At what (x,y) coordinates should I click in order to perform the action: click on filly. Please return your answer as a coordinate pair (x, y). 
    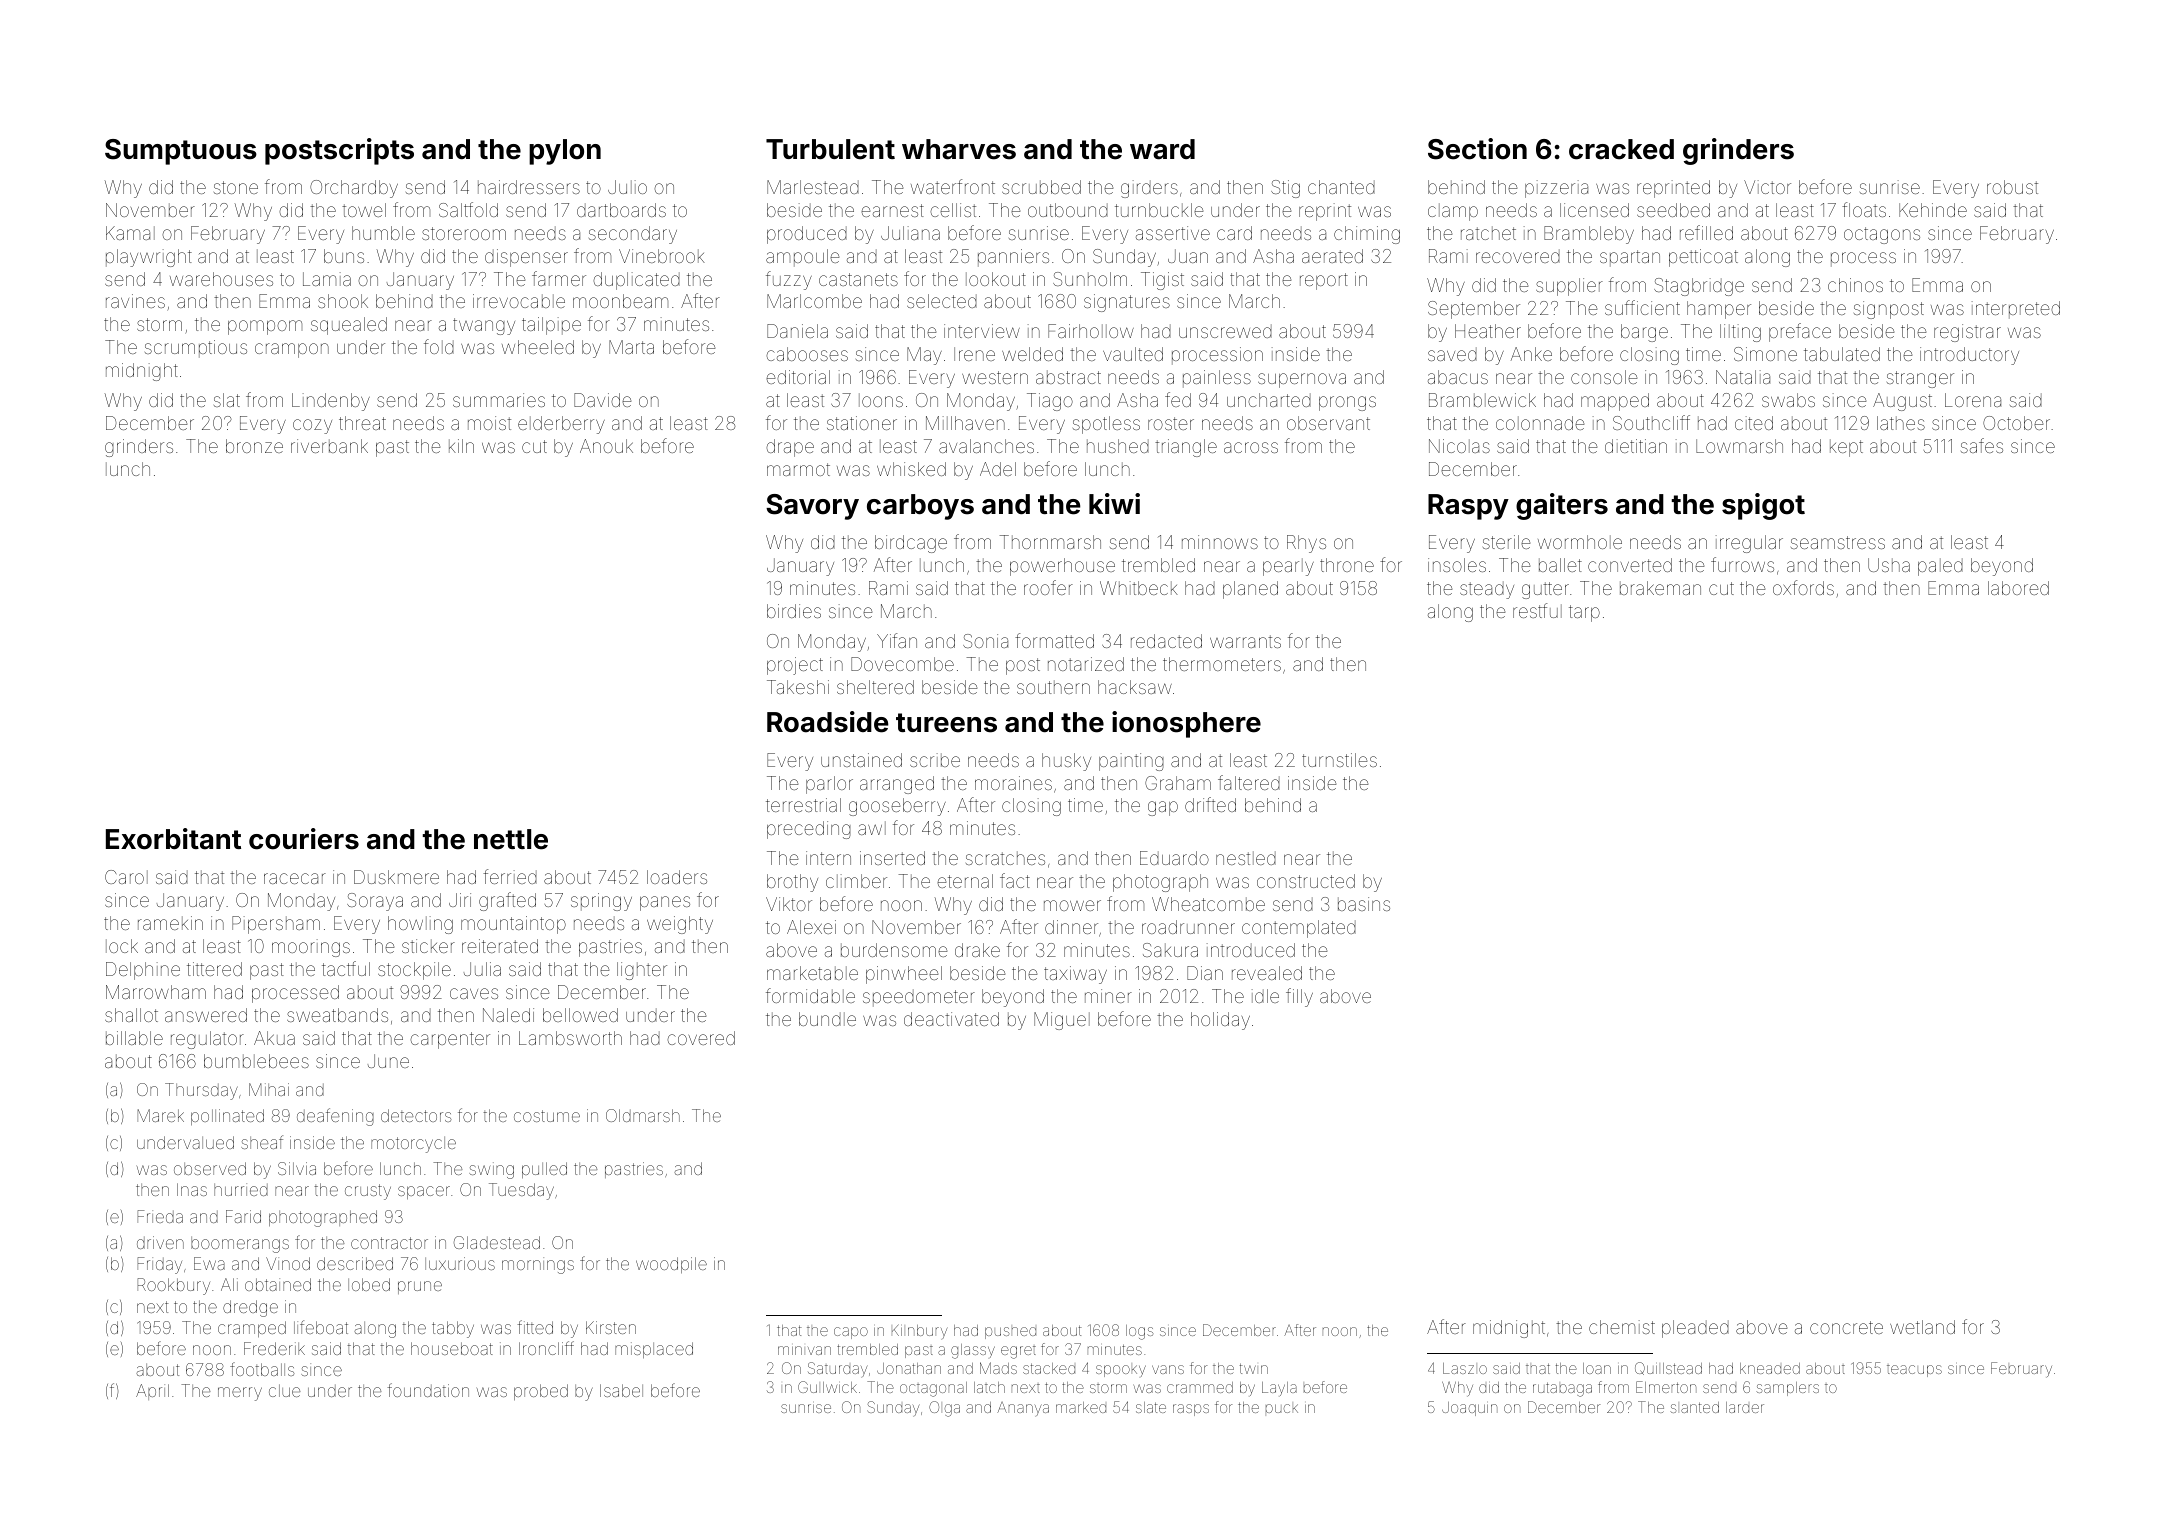
    Looking at the image, I should click on (1299, 997).
